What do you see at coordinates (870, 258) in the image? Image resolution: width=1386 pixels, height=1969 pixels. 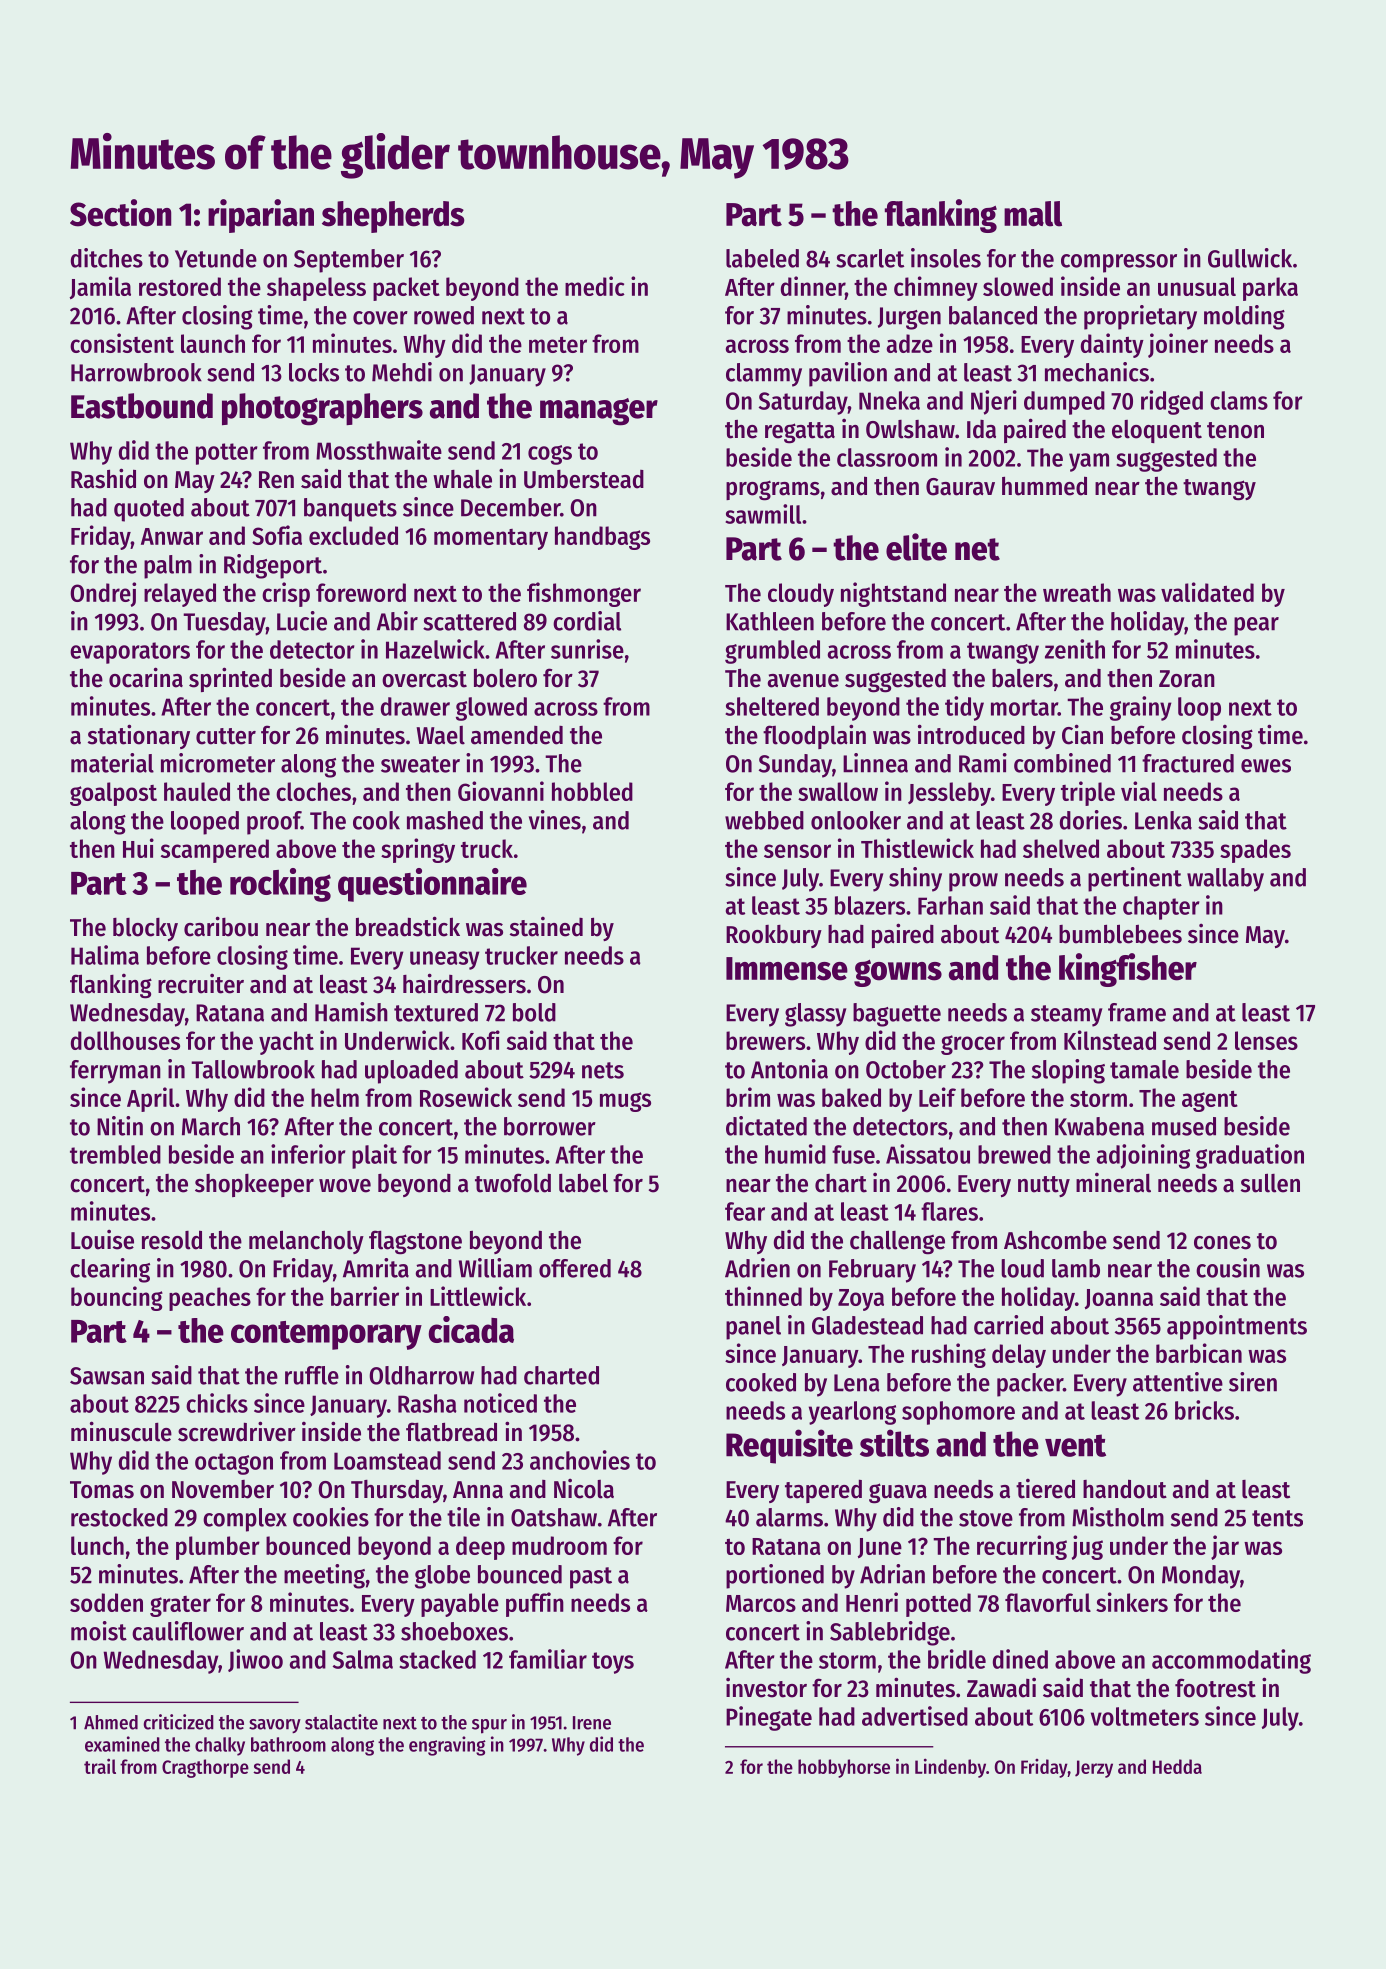 I see `scarlet` at bounding box center [870, 258].
